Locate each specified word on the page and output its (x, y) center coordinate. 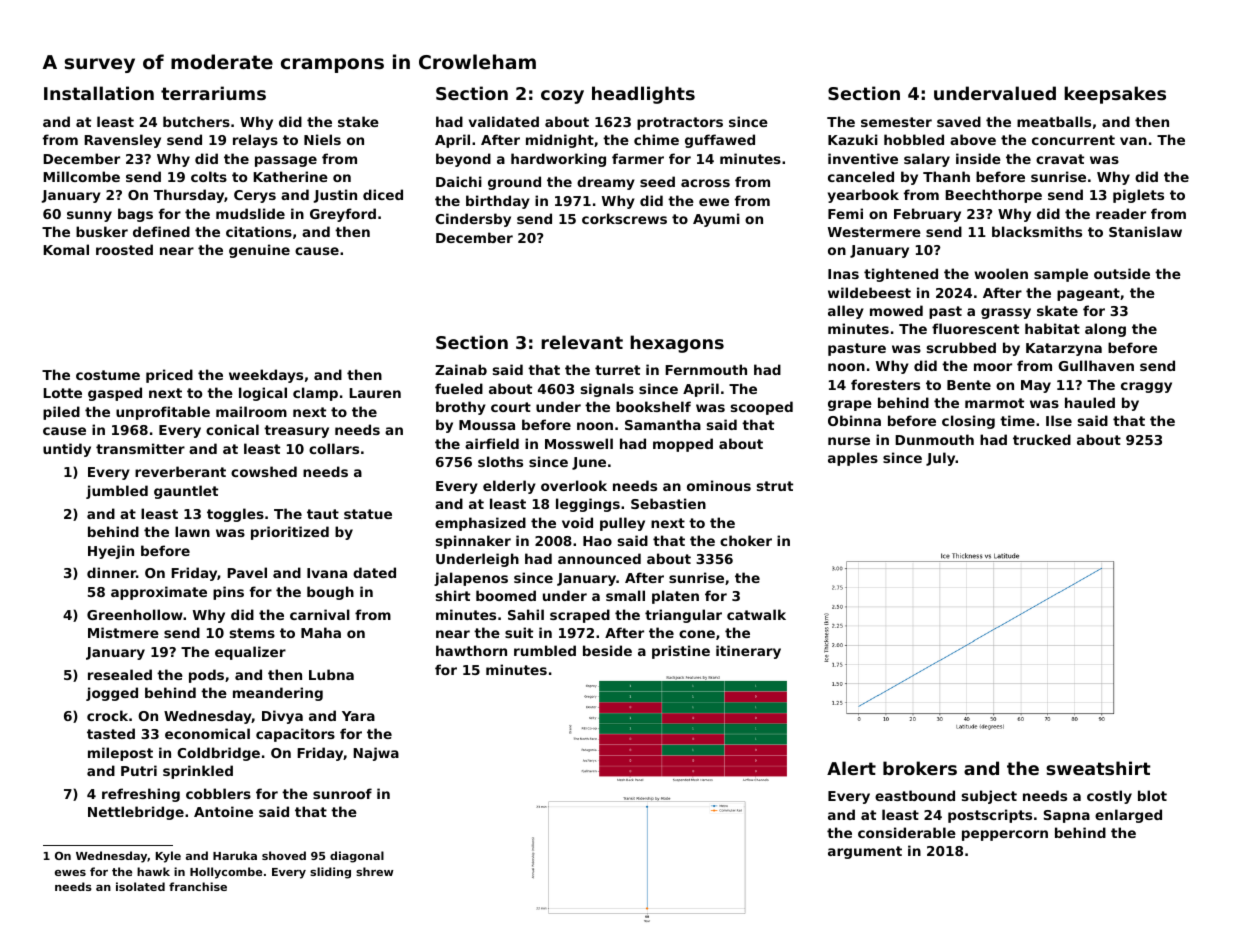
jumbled (117, 492)
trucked (1042, 439)
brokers (920, 768)
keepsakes (1115, 95)
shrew (375, 871)
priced (169, 376)
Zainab (461, 369)
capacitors (295, 735)
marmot (994, 403)
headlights (643, 95)
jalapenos (471, 579)
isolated (140, 886)
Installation (99, 93)
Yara (358, 716)
